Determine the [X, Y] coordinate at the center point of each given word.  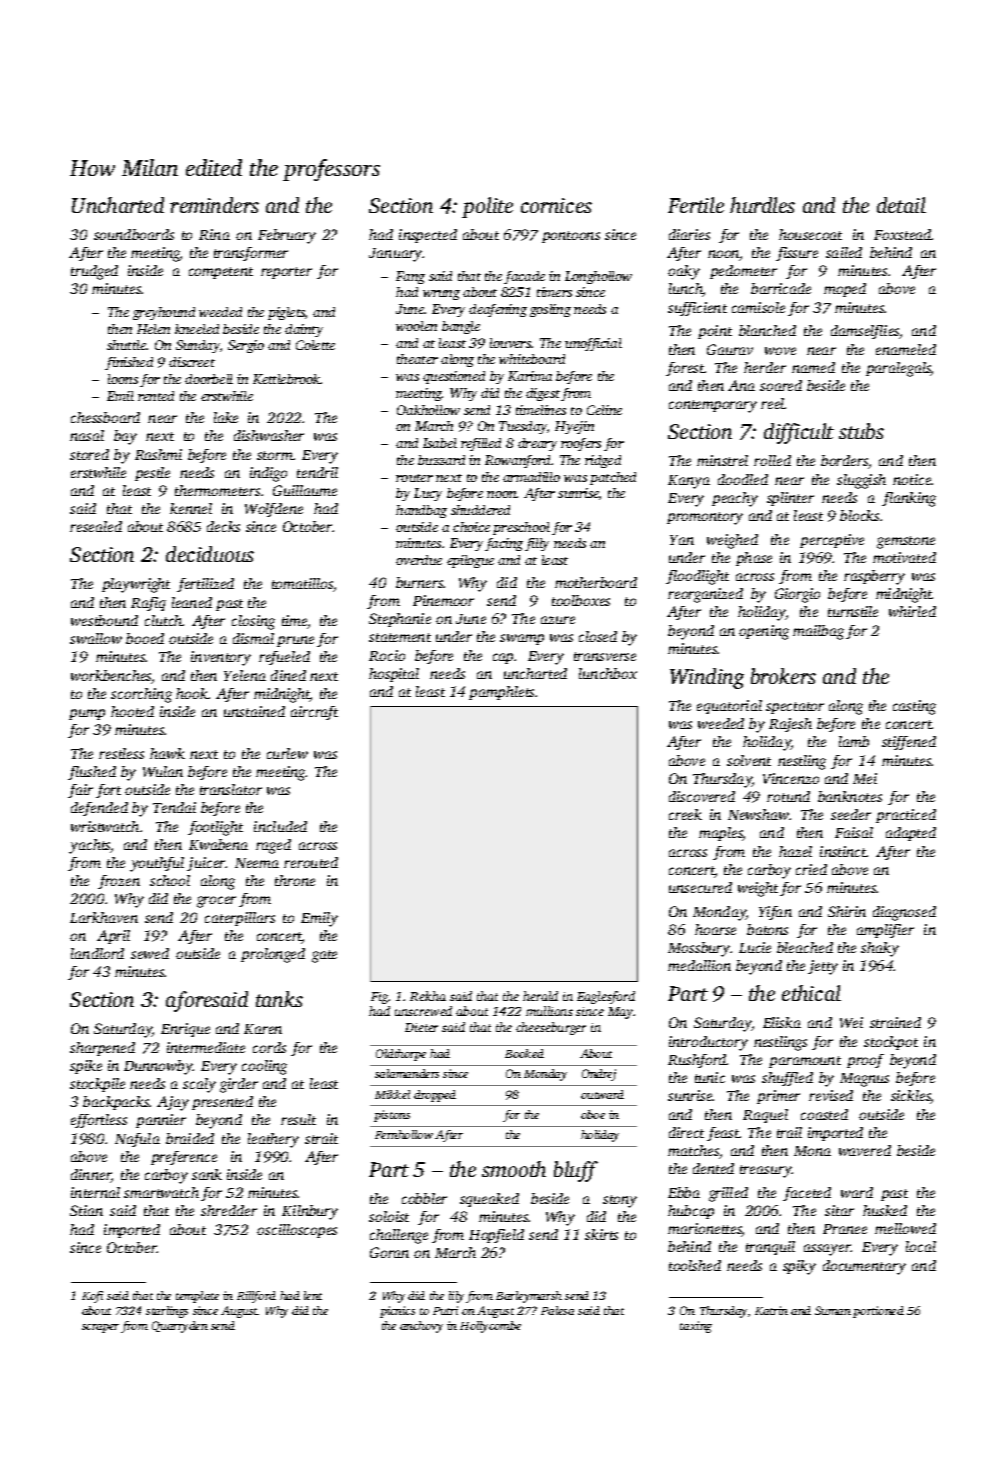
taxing [696, 1327]
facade [524, 277]
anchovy [421, 1327]
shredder [229, 1210]
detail [901, 205]
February [287, 236]
